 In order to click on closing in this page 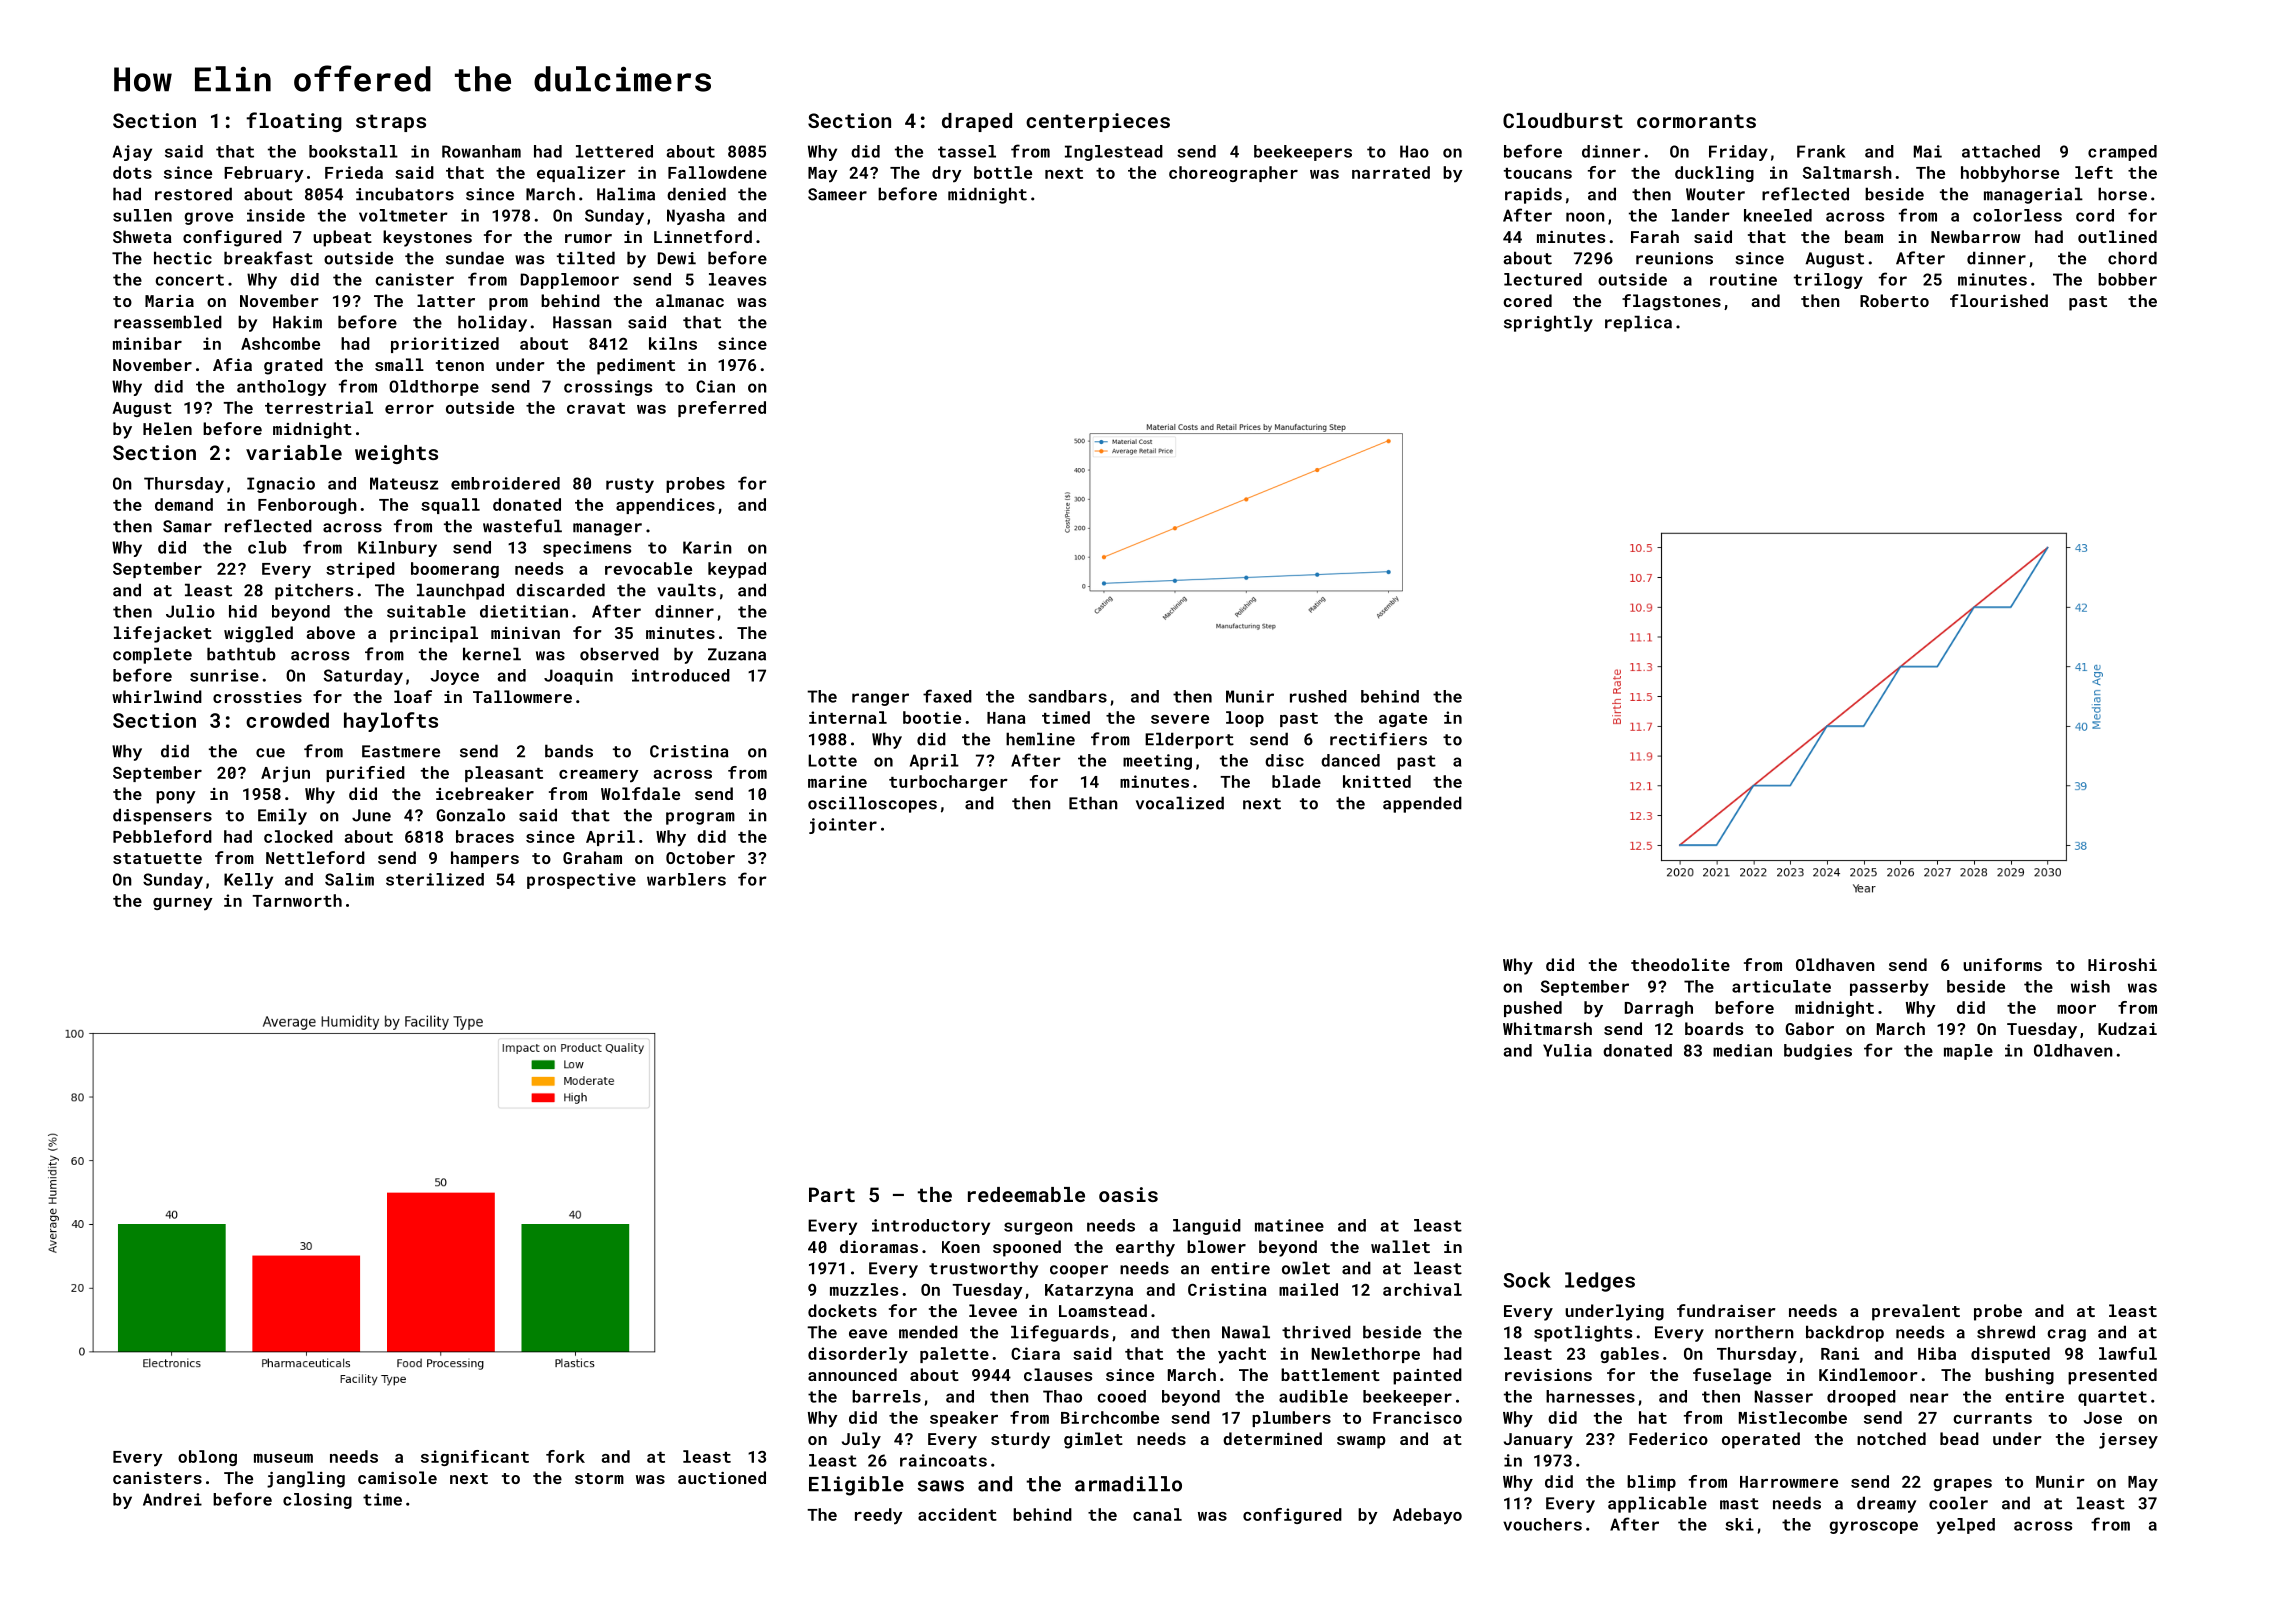, I will do `click(317, 1501)`.
